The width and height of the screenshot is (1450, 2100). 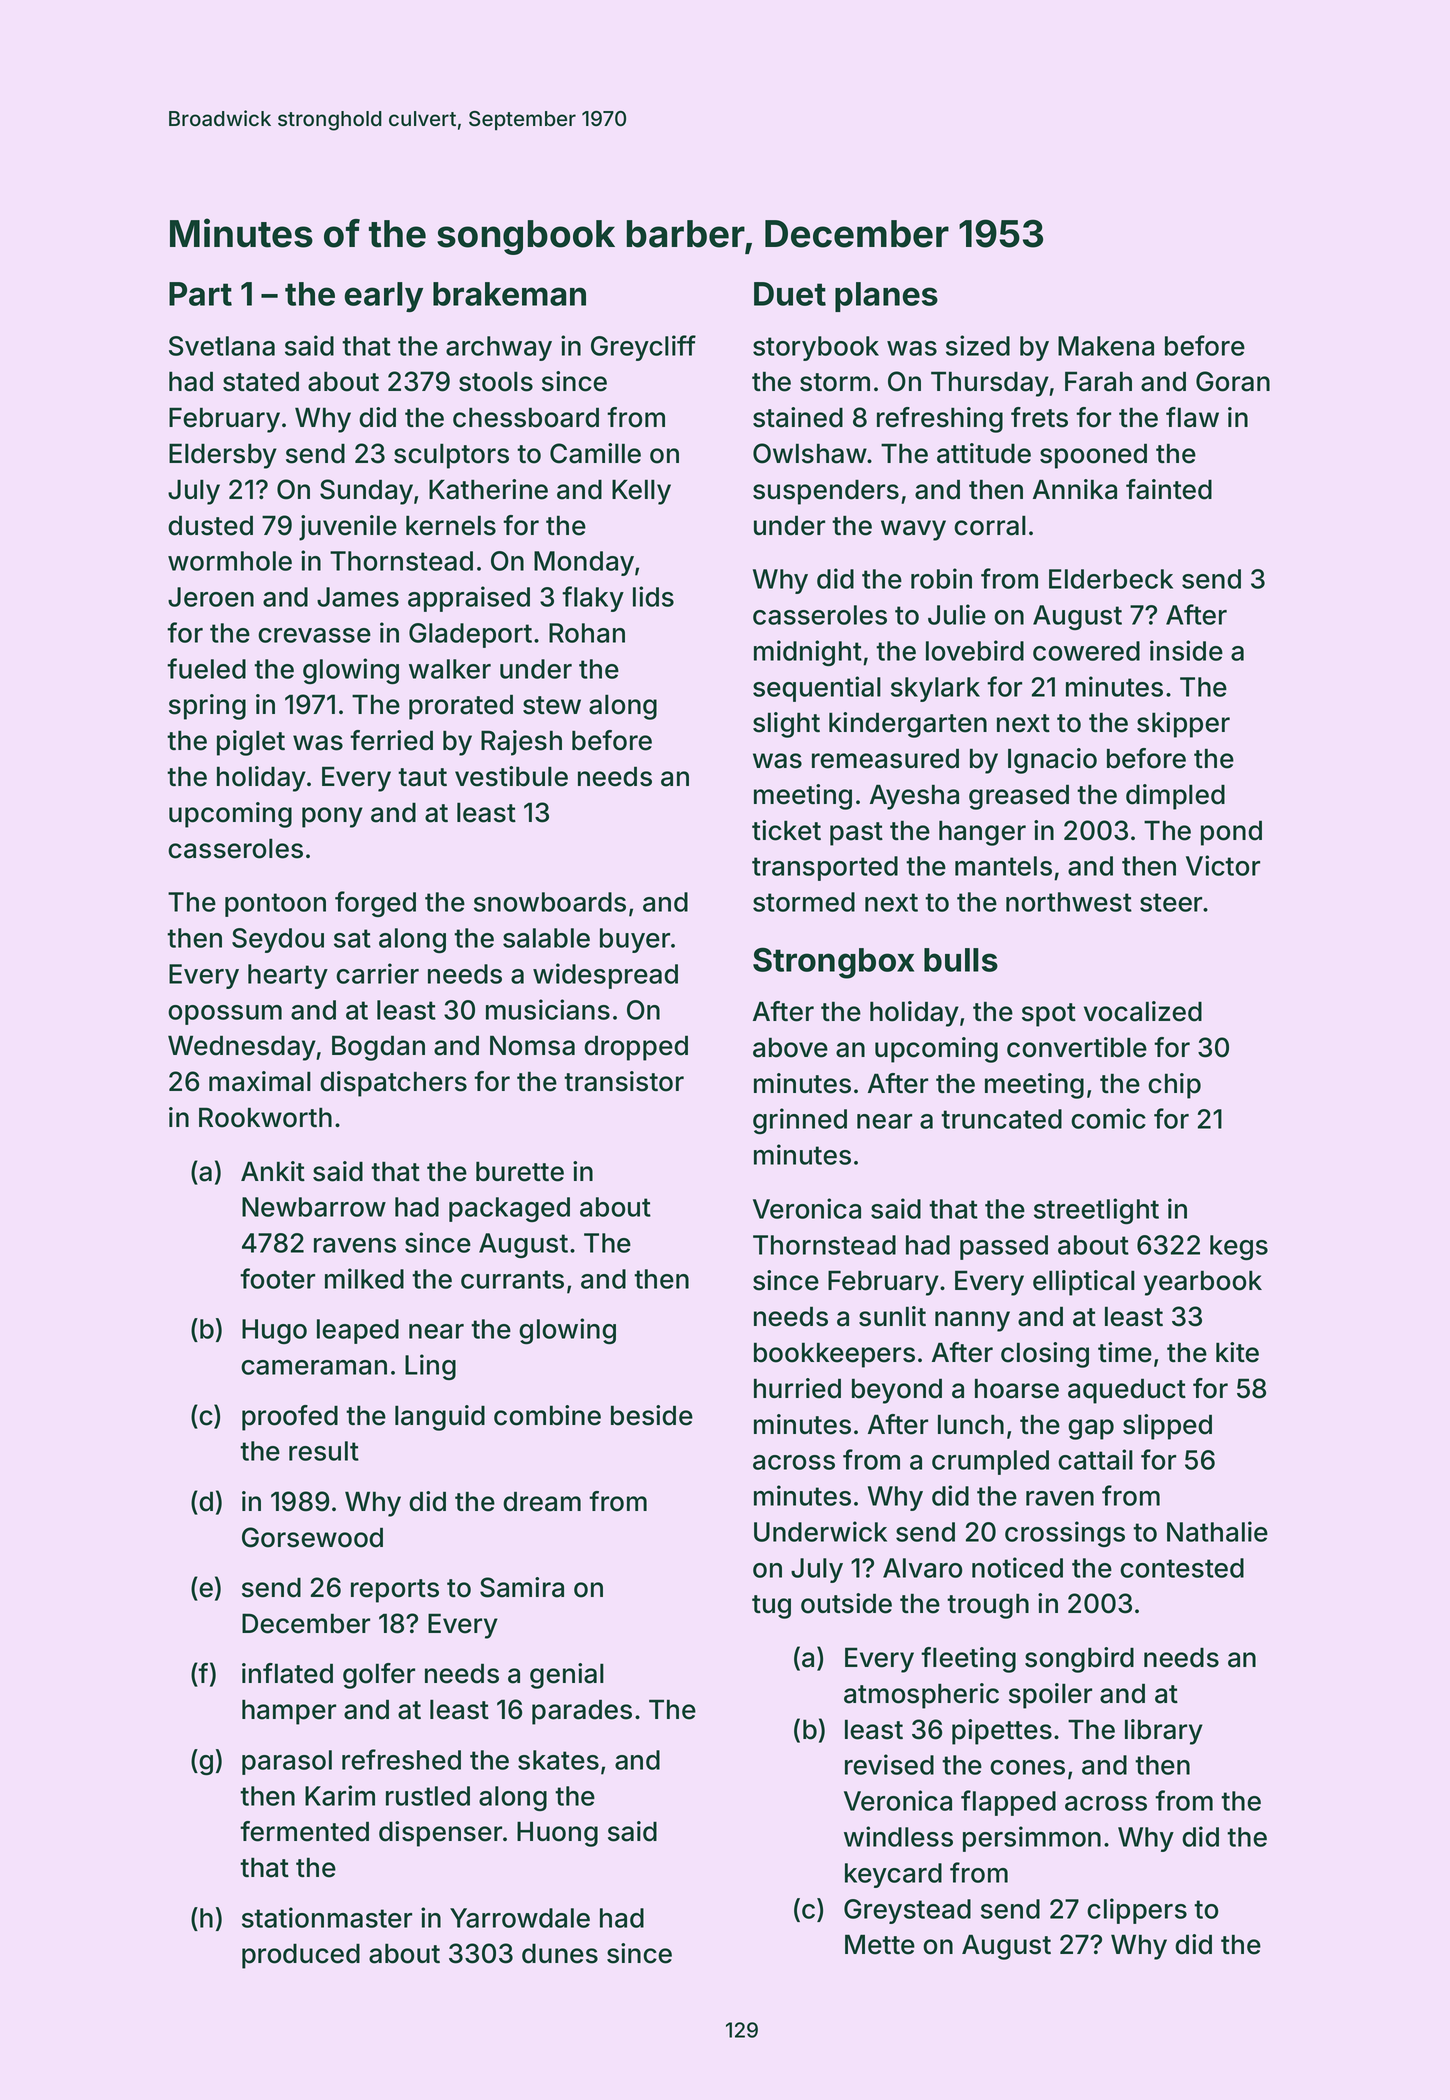 I want to click on clippers, so click(x=1137, y=1911).
